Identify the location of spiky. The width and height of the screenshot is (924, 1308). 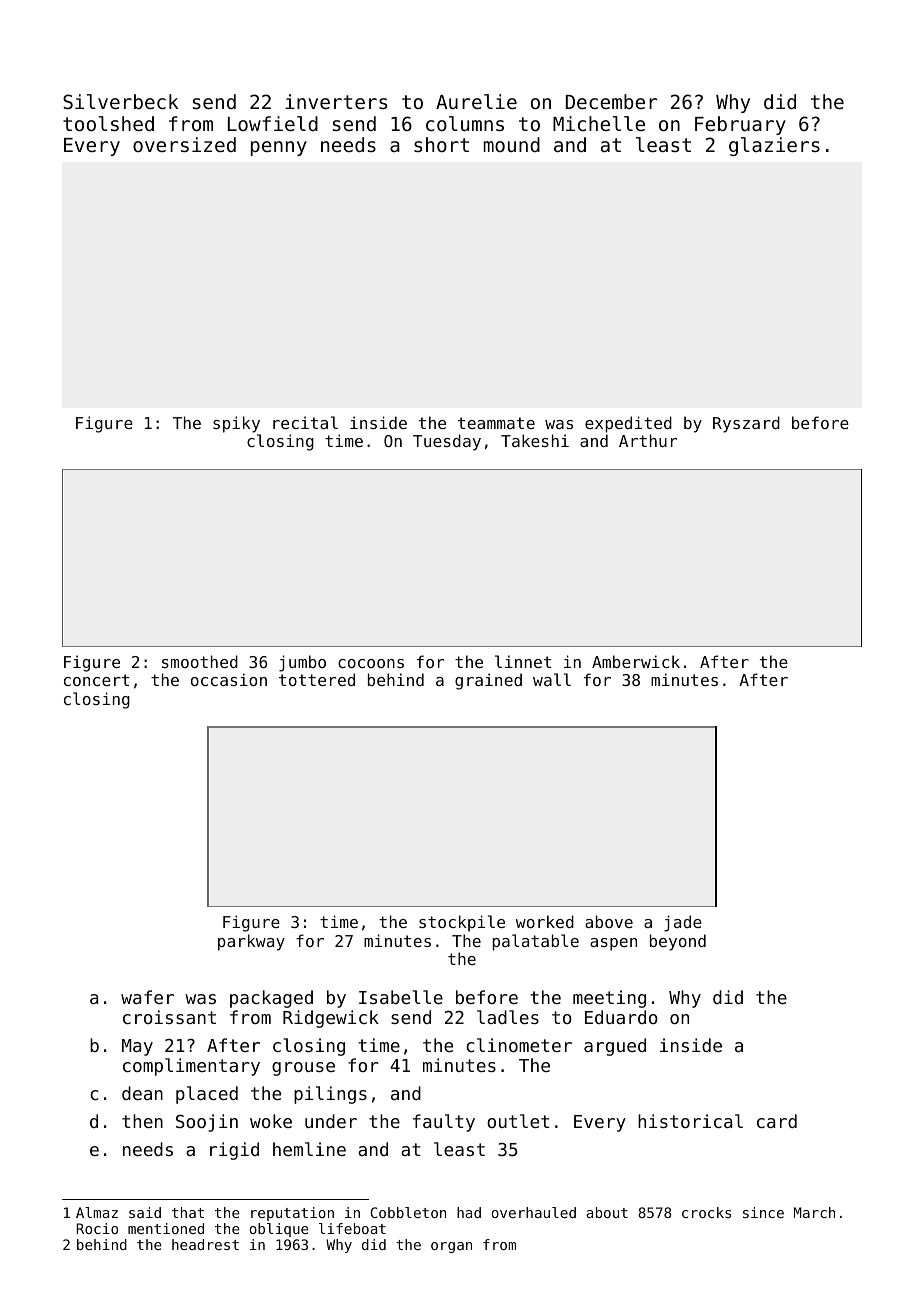
(236, 424).
